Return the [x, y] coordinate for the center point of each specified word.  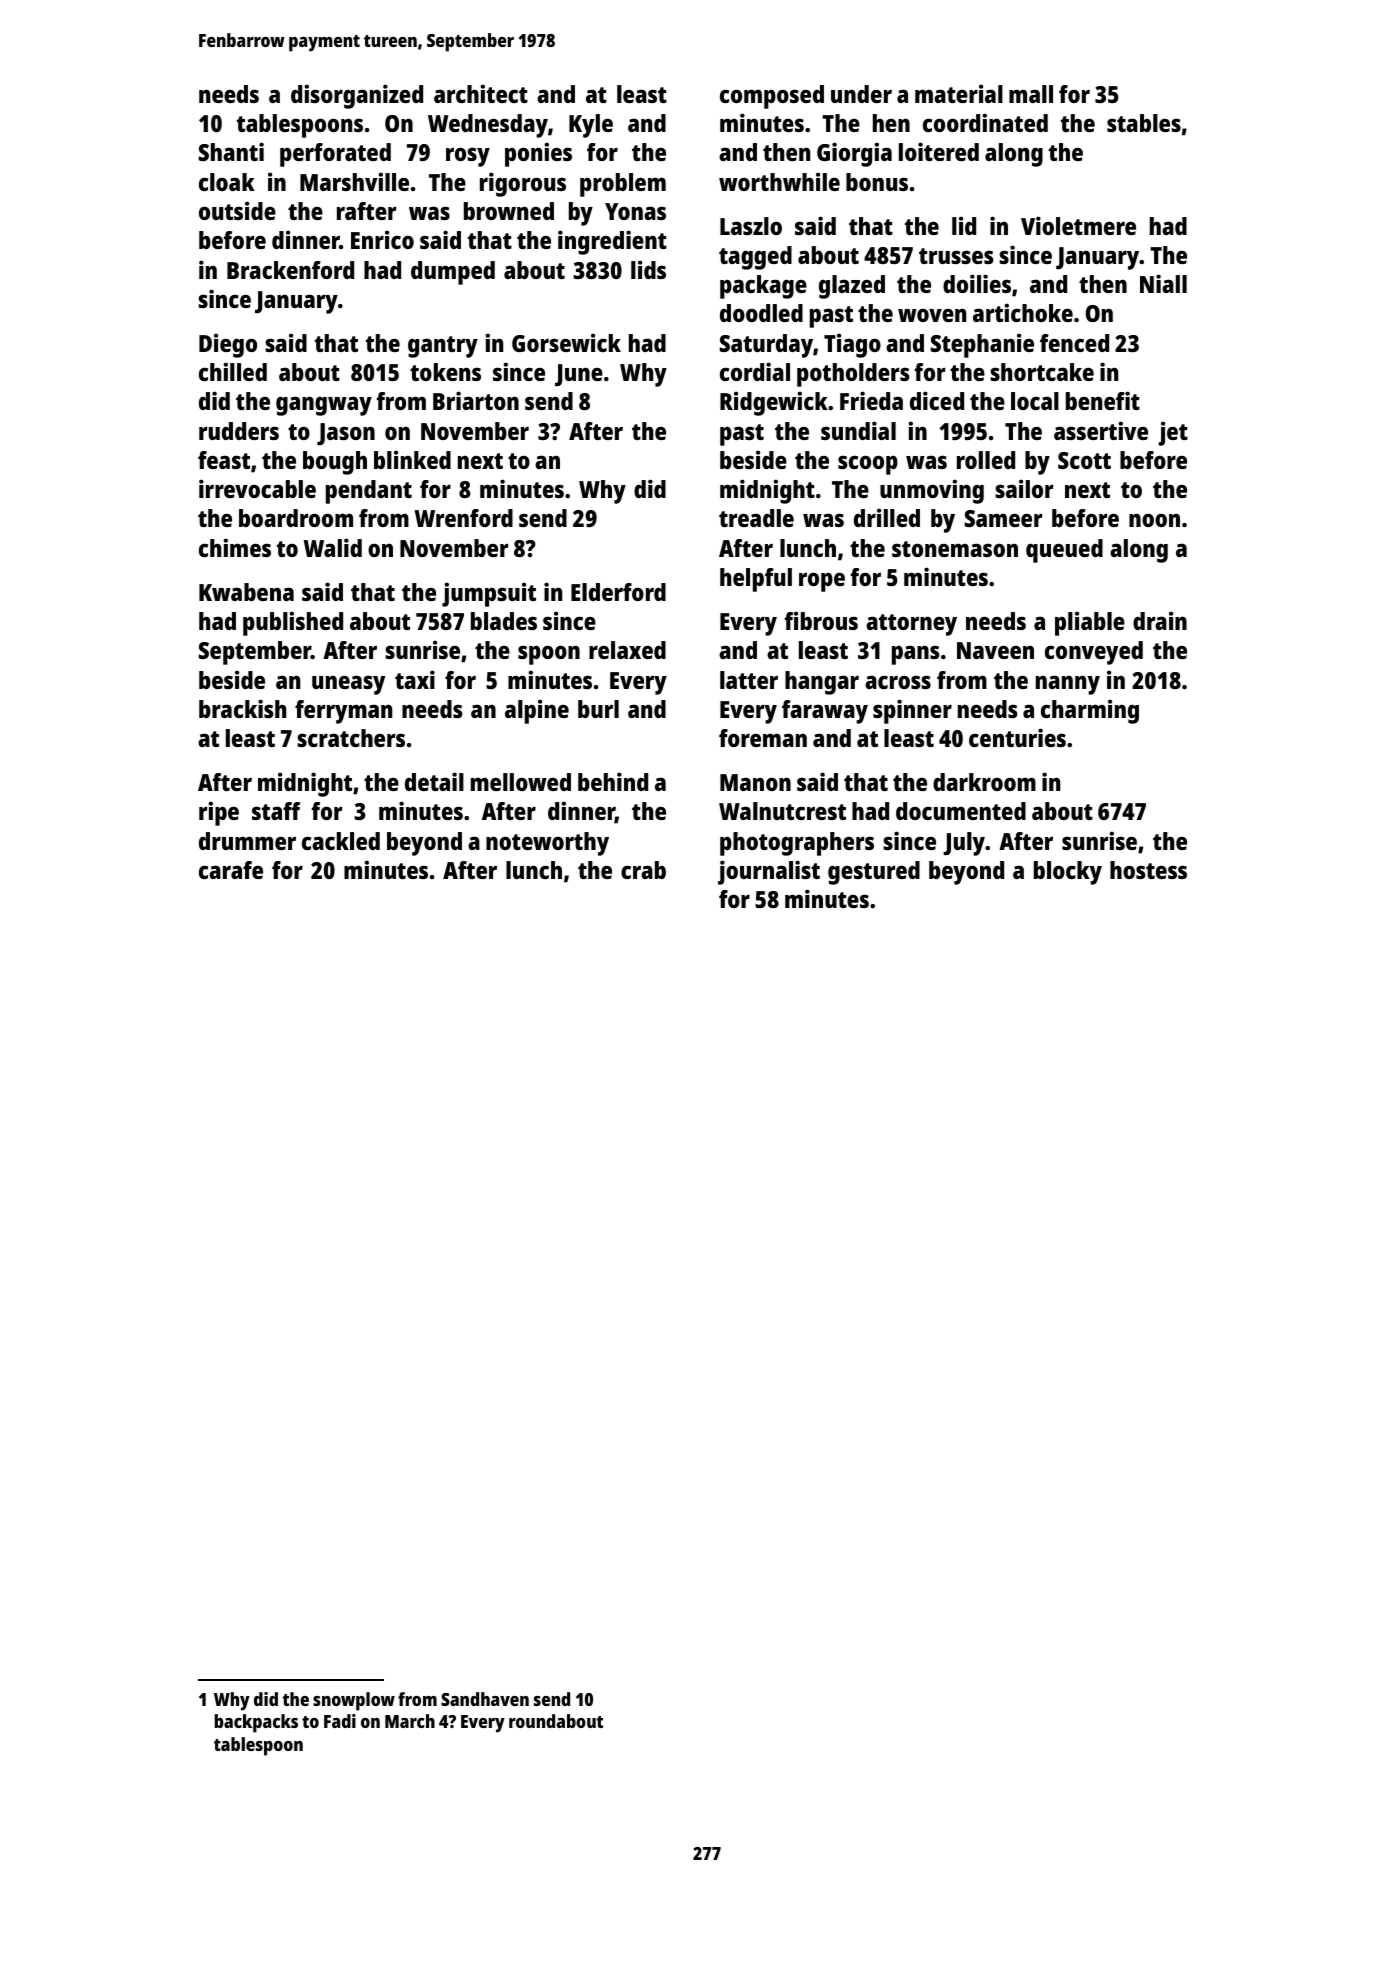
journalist [769, 872]
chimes [235, 547]
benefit [1103, 400]
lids [648, 269]
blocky [1068, 873]
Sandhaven [485, 1699]
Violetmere [1078, 225]
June [579, 375]
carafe [231, 870]
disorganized [357, 96]
